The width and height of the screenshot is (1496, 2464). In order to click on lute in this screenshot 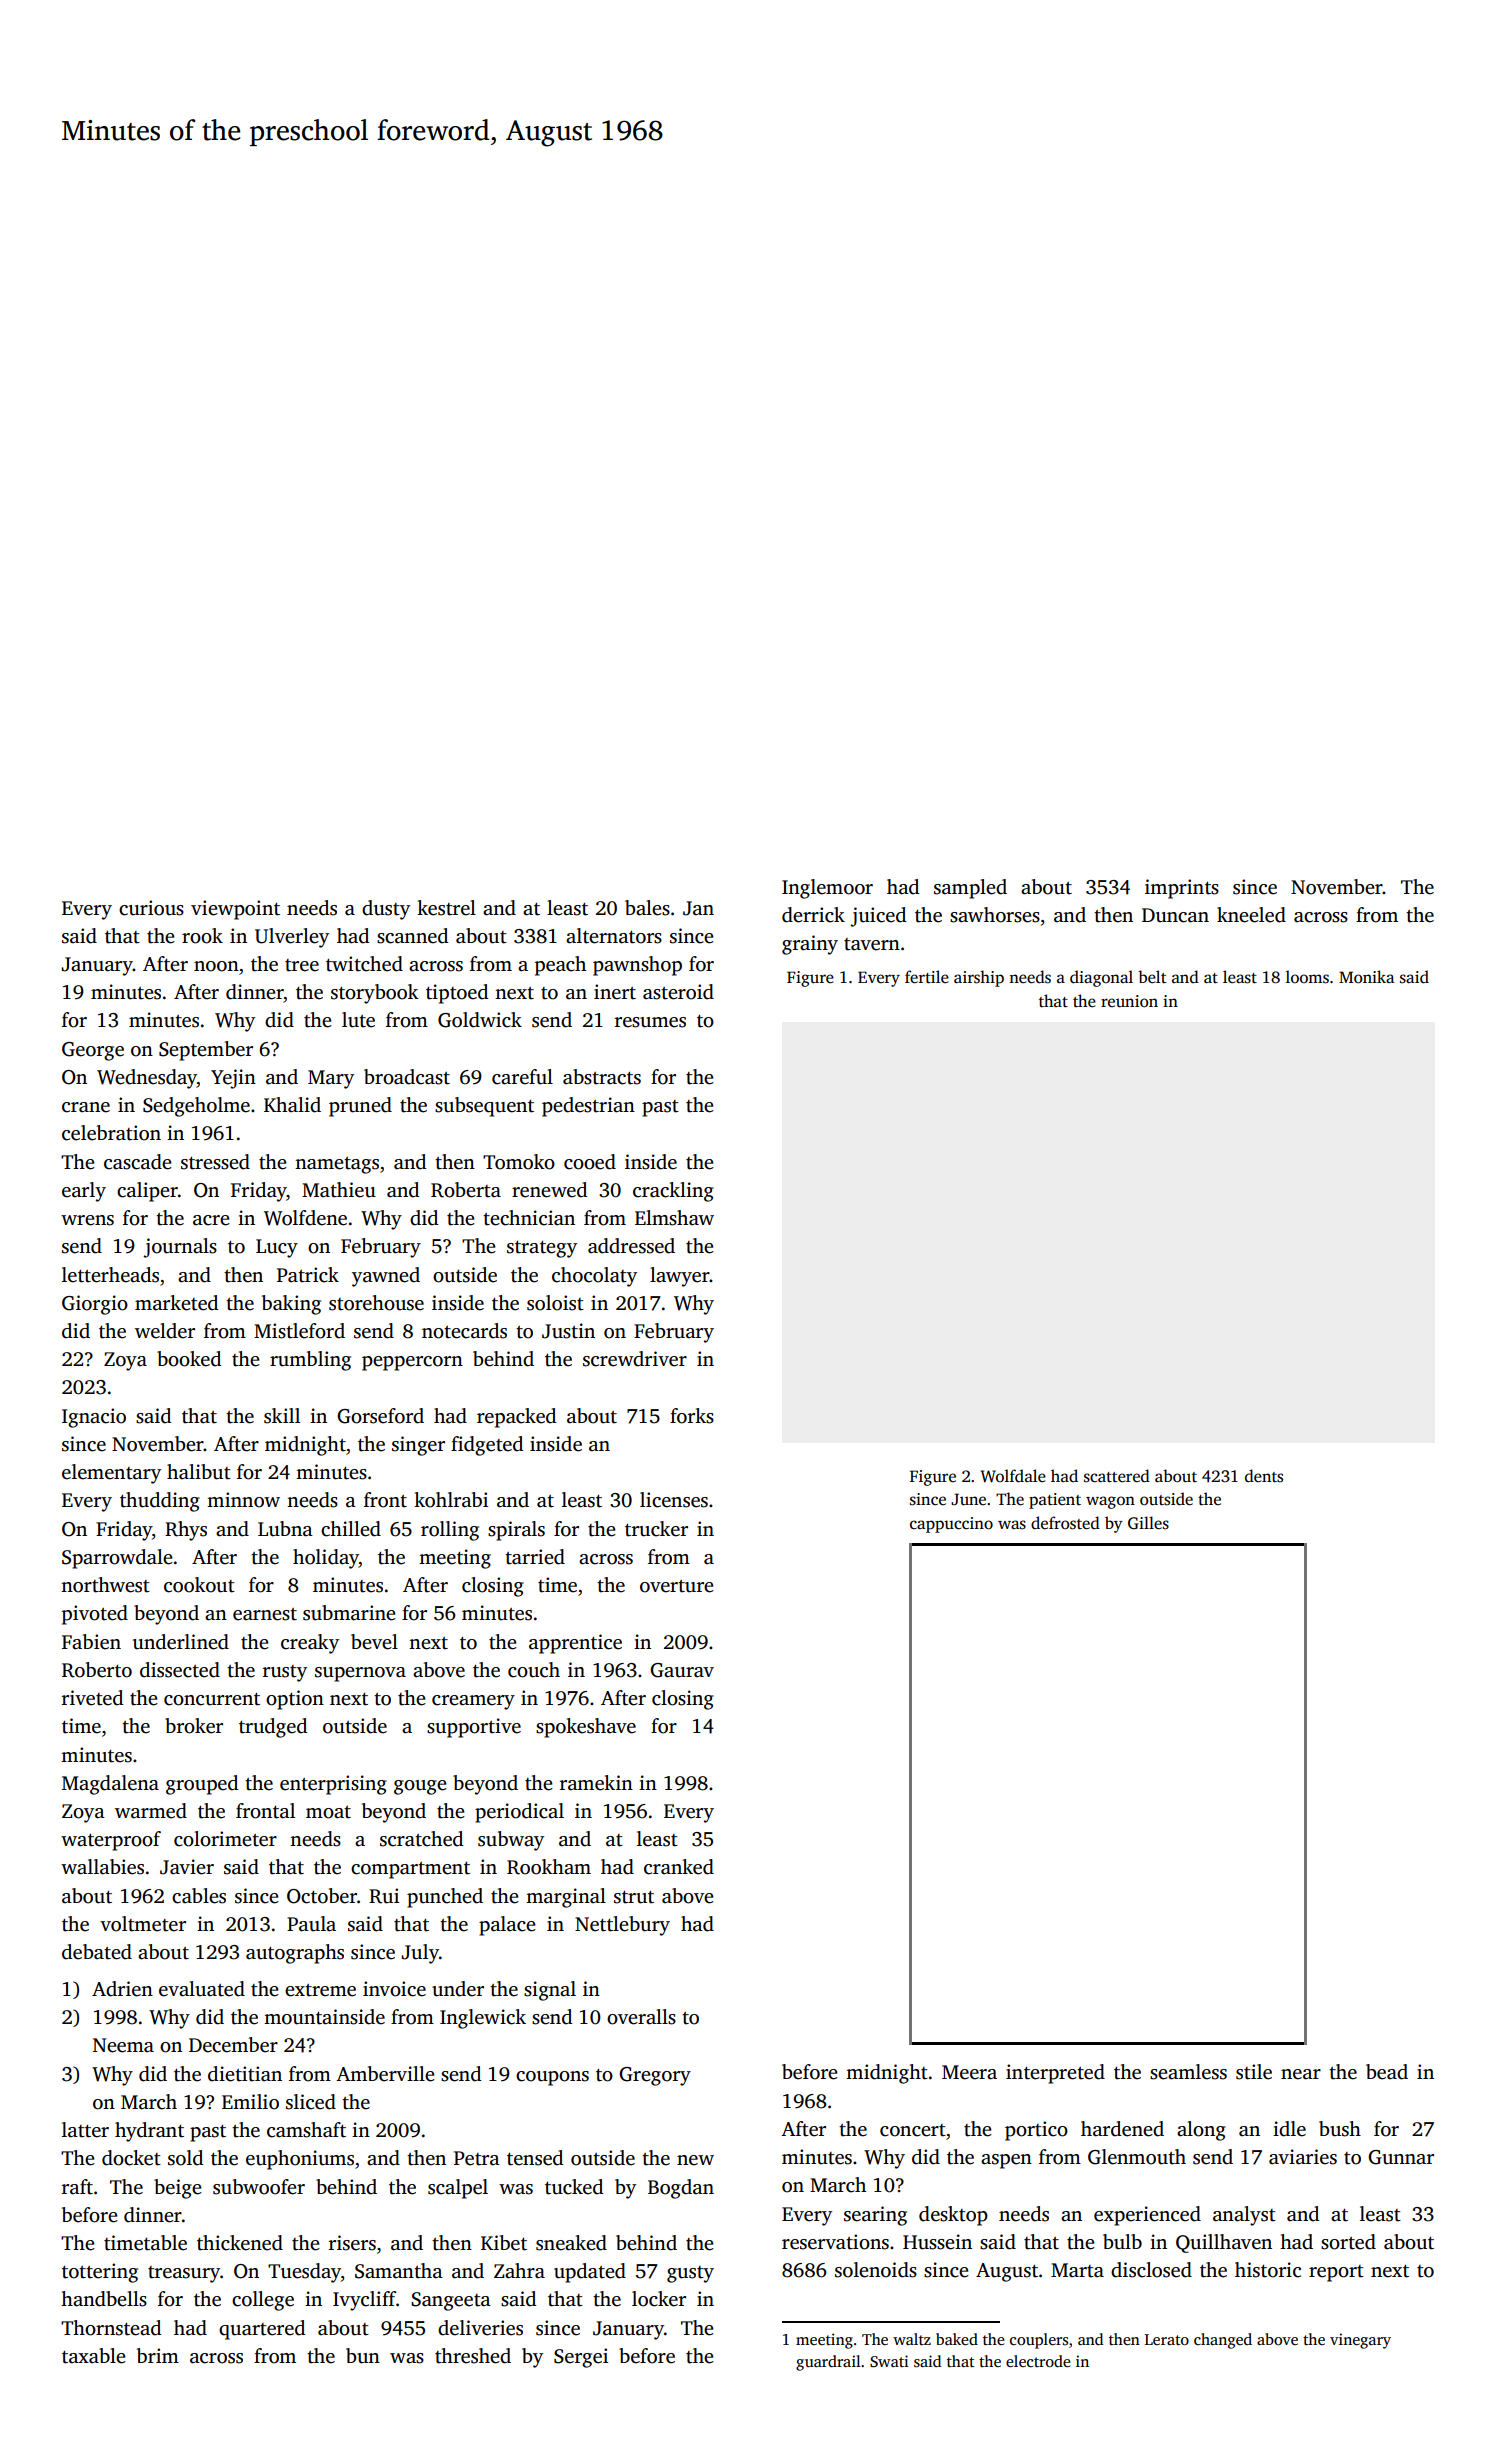, I will do `click(358, 1020)`.
